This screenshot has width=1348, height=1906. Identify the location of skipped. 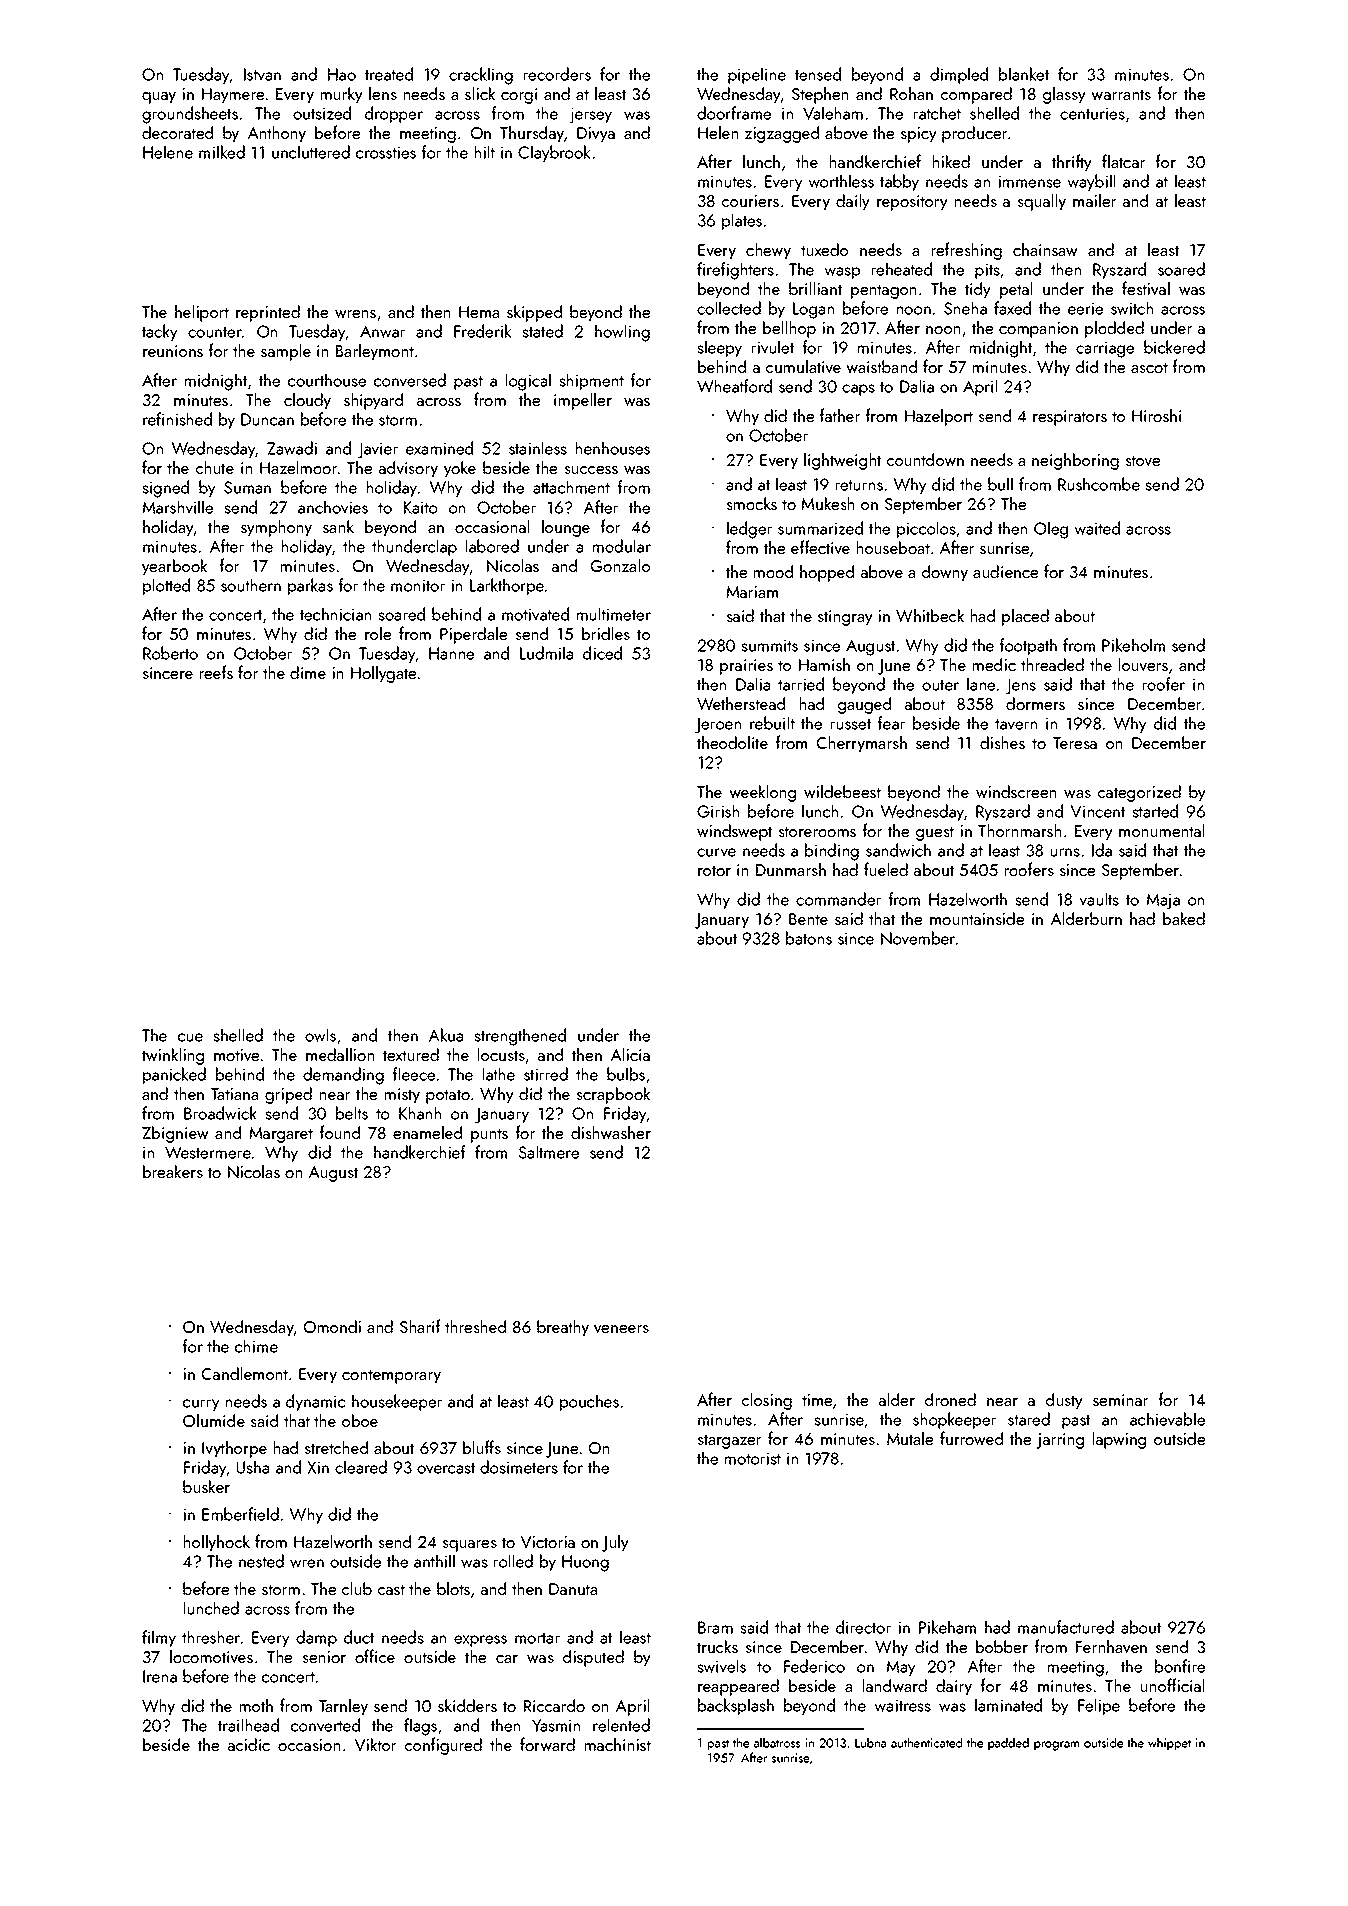
(534, 313).
